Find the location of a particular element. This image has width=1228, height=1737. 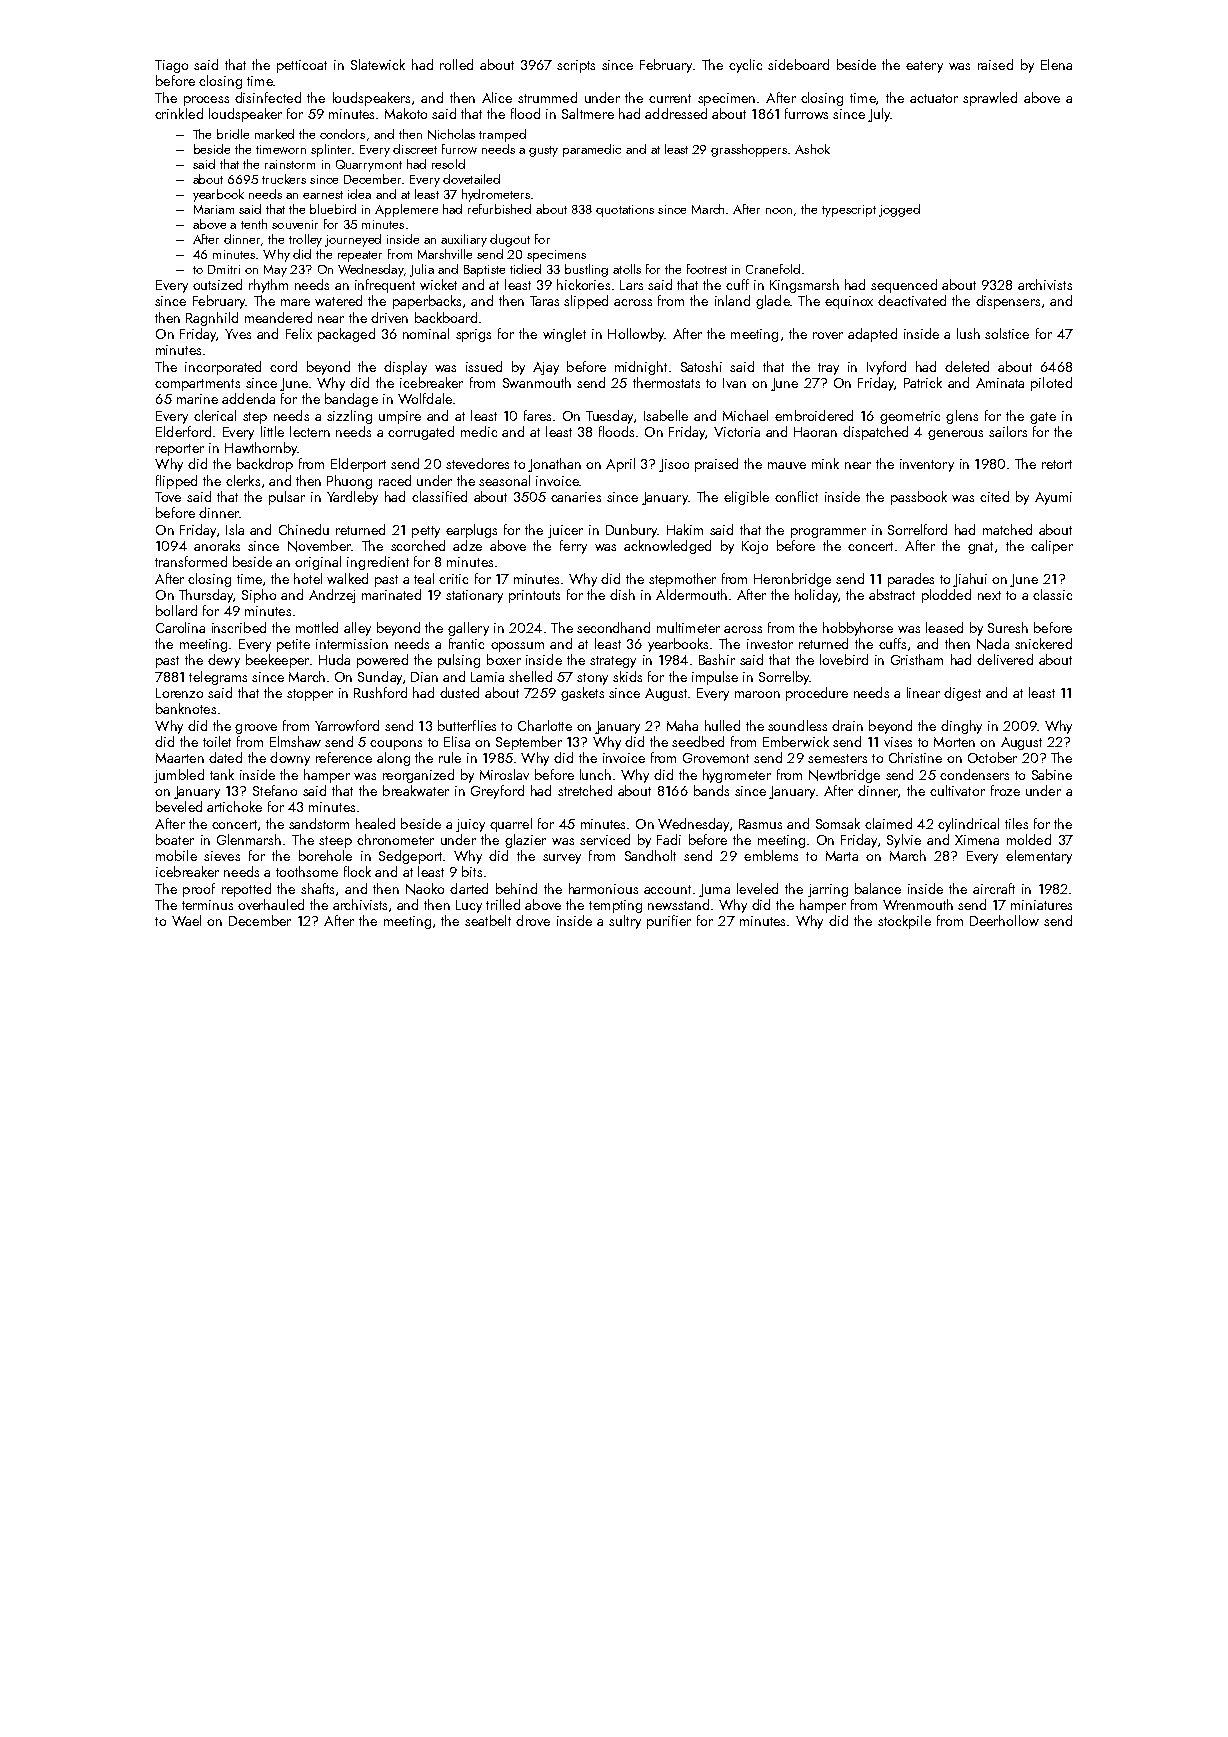

leased is located at coordinates (944, 627).
